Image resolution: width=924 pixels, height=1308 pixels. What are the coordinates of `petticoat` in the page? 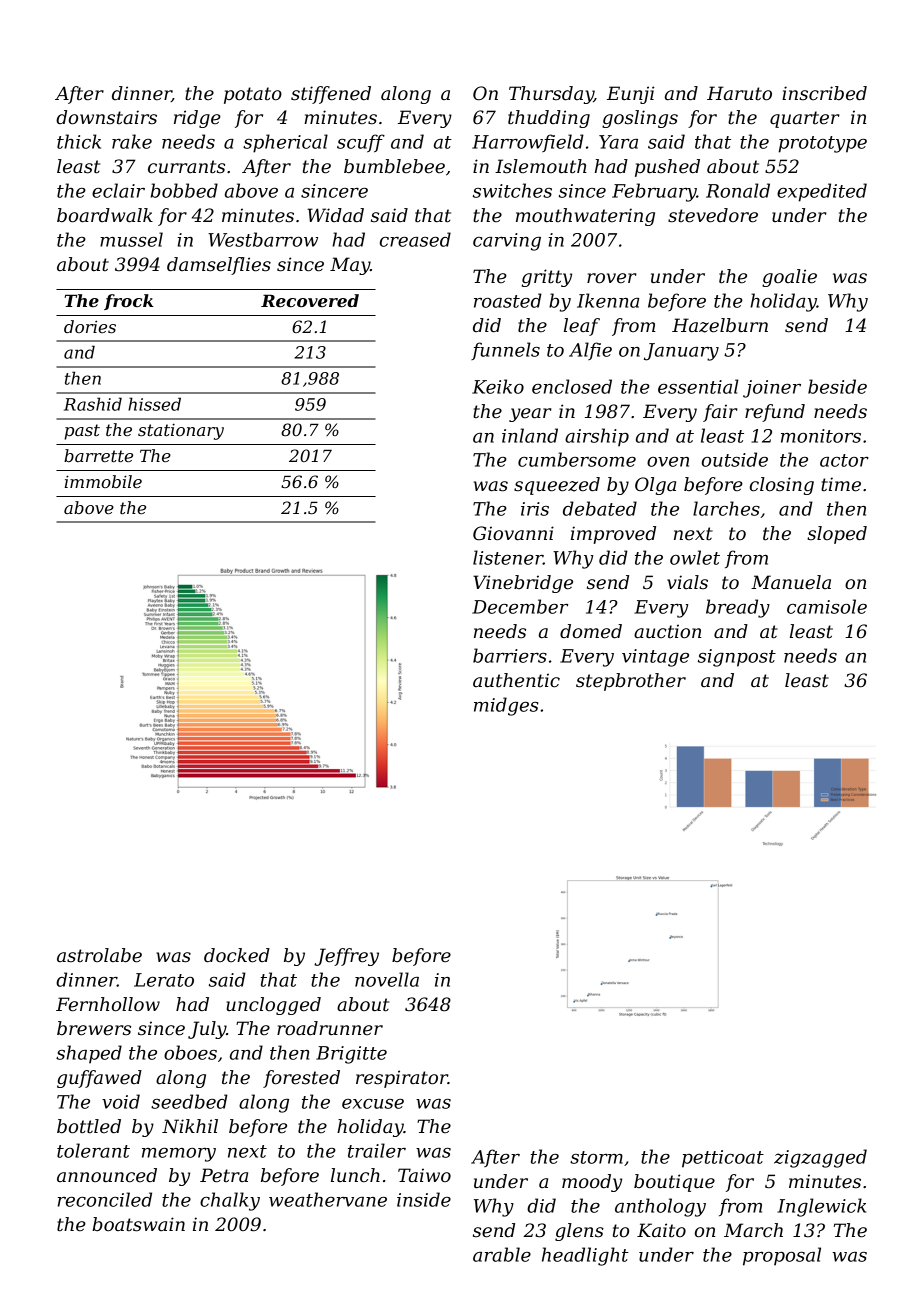 It's located at (723, 1159).
